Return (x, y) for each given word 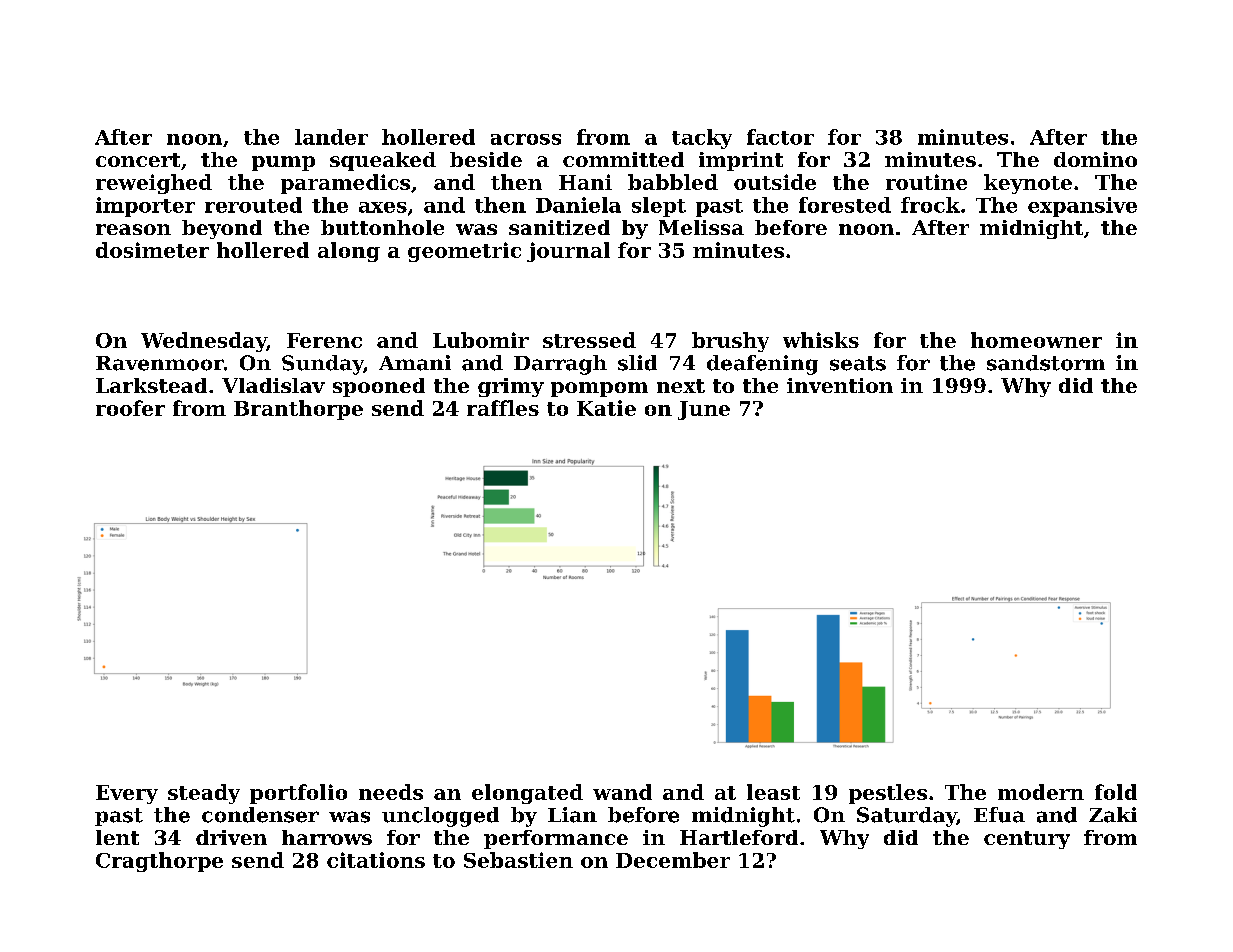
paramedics (345, 184)
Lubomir (481, 340)
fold (1116, 792)
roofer (130, 408)
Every (127, 794)
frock (930, 205)
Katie (606, 408)
